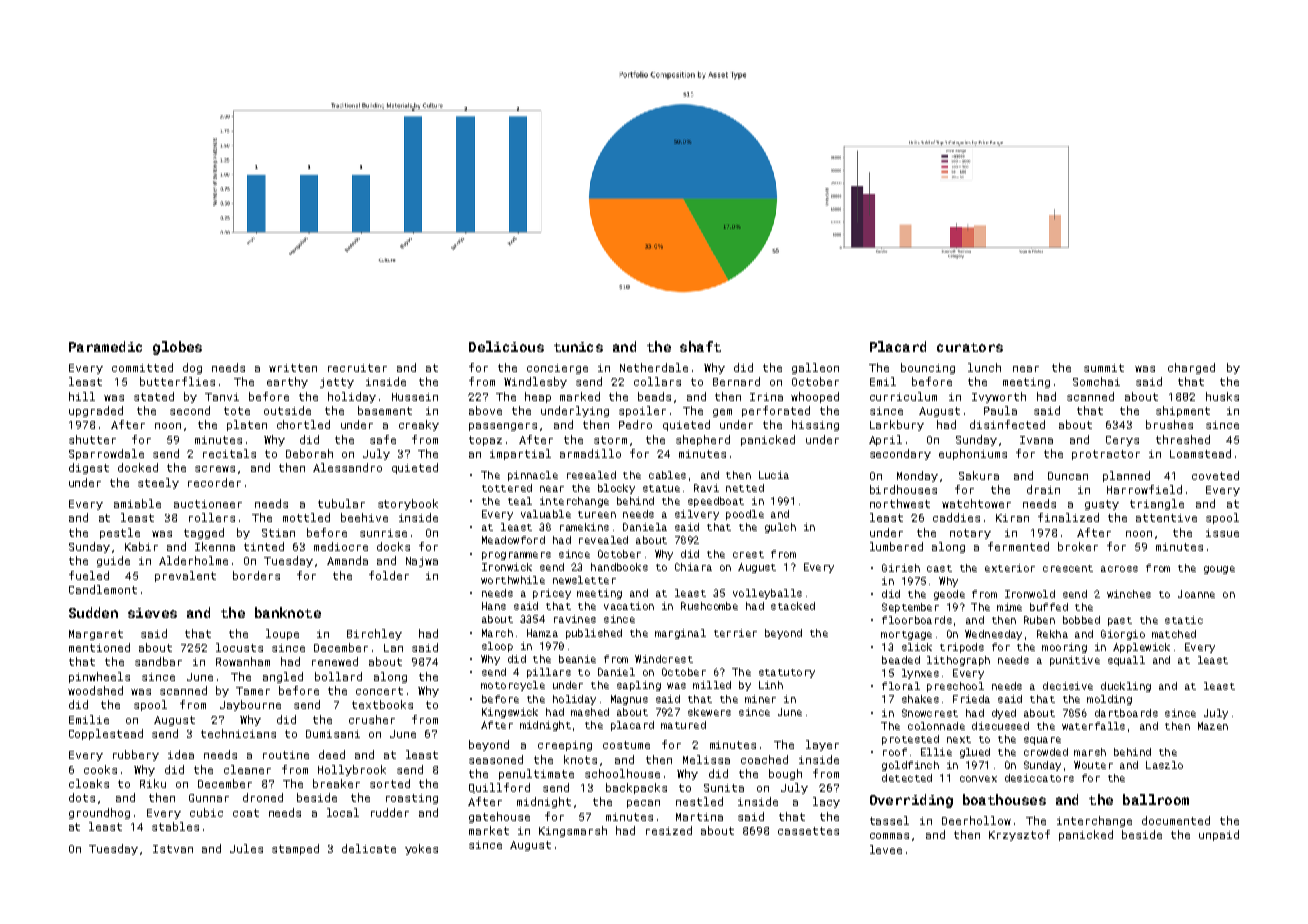 The width and height of the page is (1308, 924). What do you see at coordinates (408, 504) in the page?
I see `storybook` at bounding box center [408, 504].
